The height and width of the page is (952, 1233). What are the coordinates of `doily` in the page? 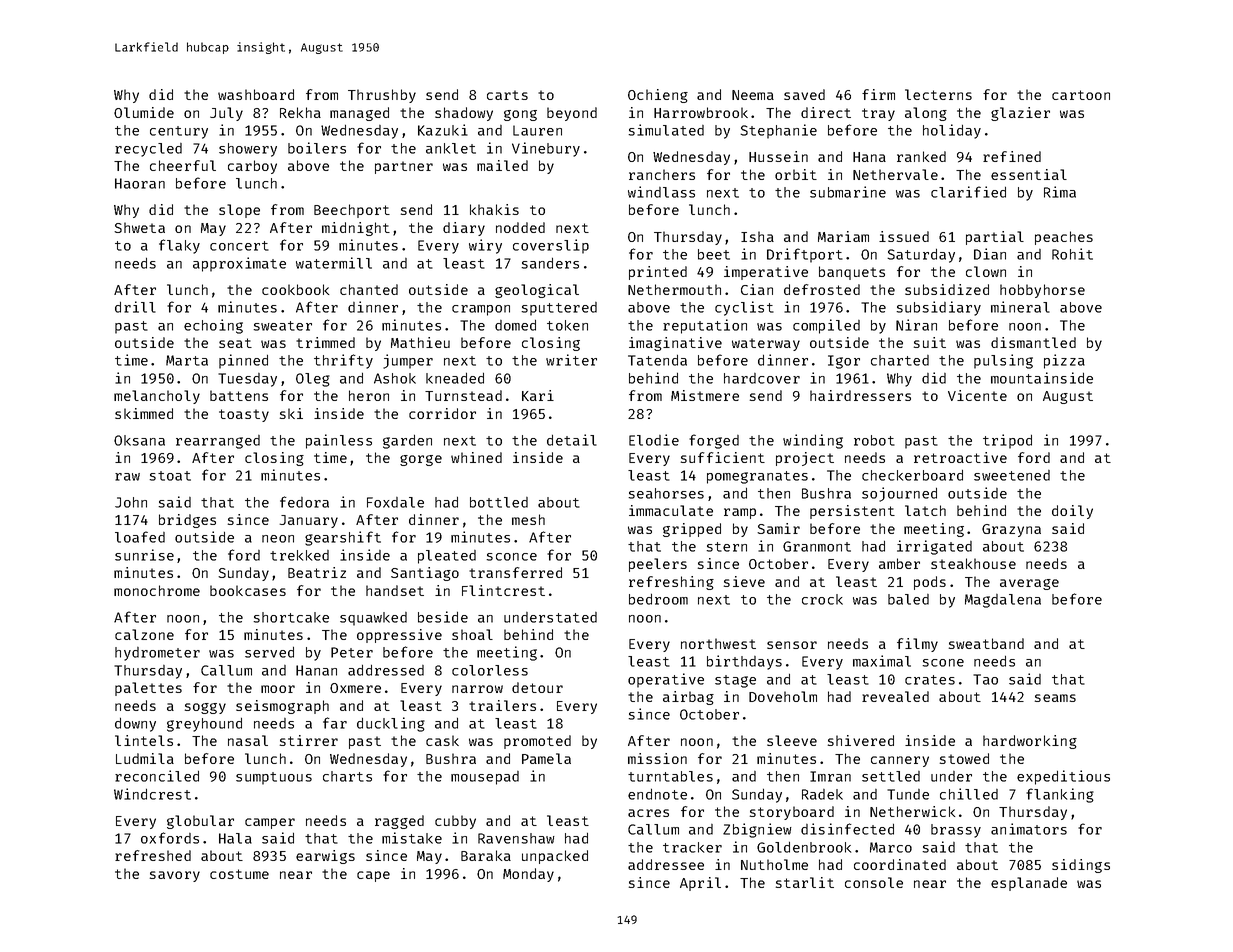 It's located at (1072, 512).
